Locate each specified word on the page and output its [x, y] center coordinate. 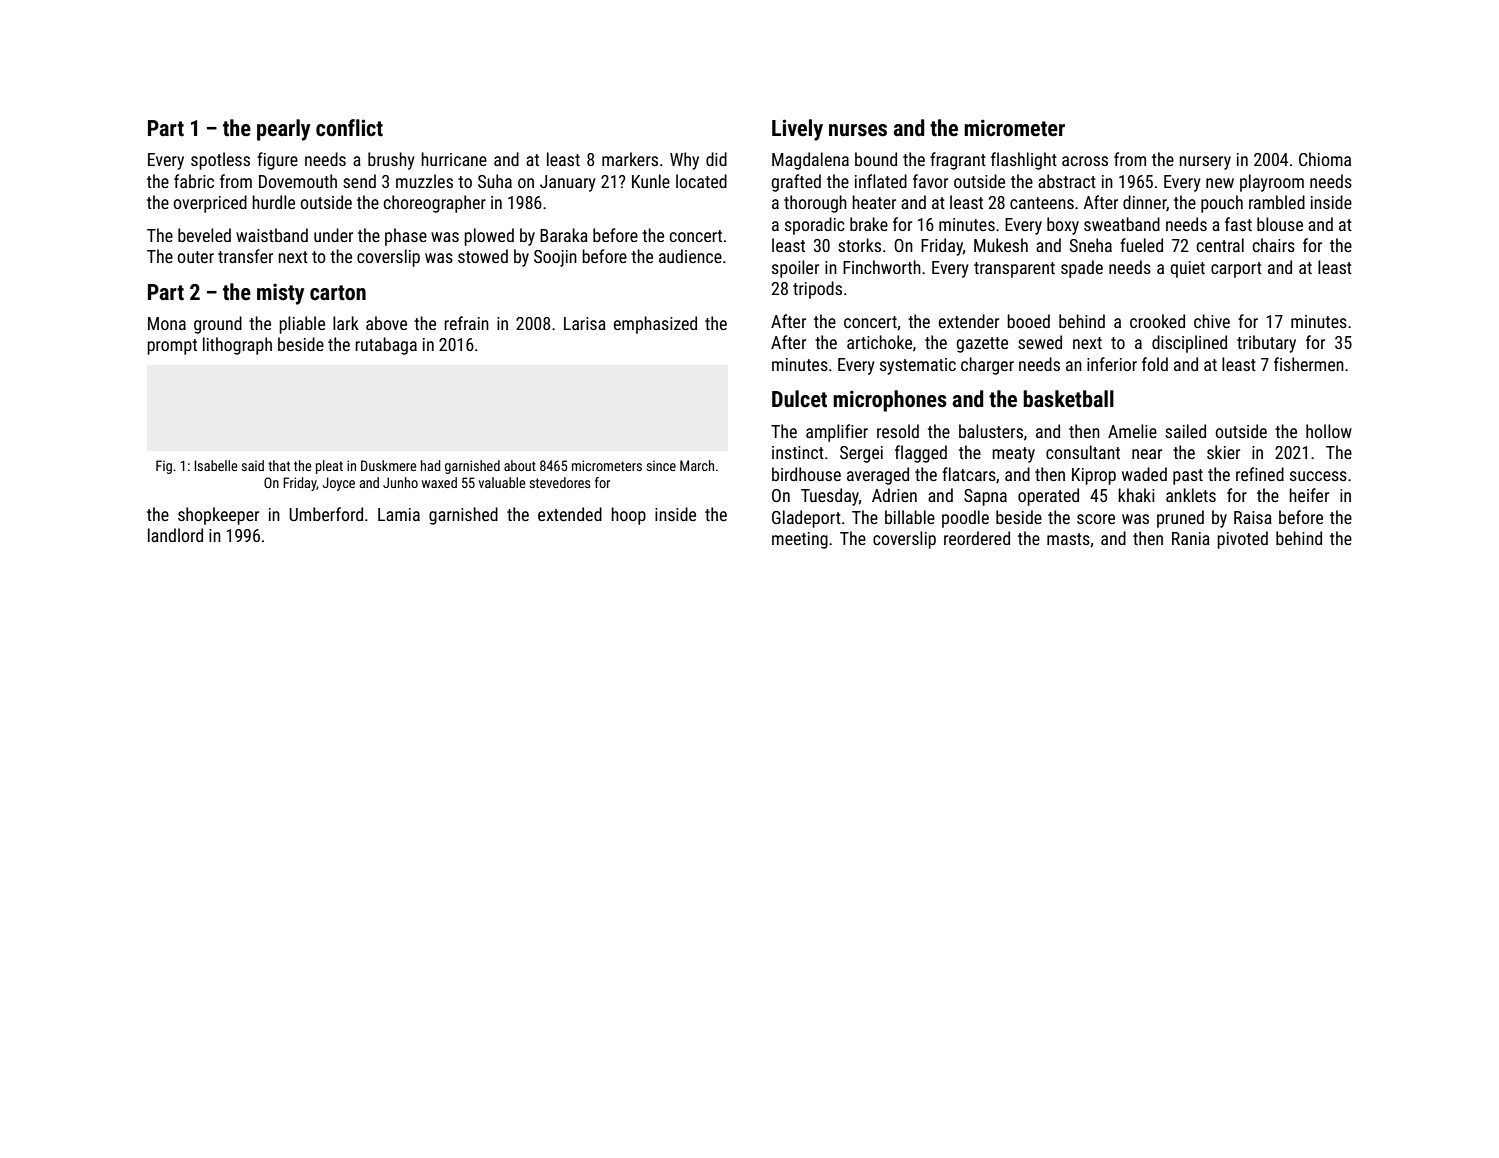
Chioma [1325, 159]
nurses [858, 130]
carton [338, 293]
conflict [349, 128]
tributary [1266, 344]
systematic [918, 366]
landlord [175, 535]
